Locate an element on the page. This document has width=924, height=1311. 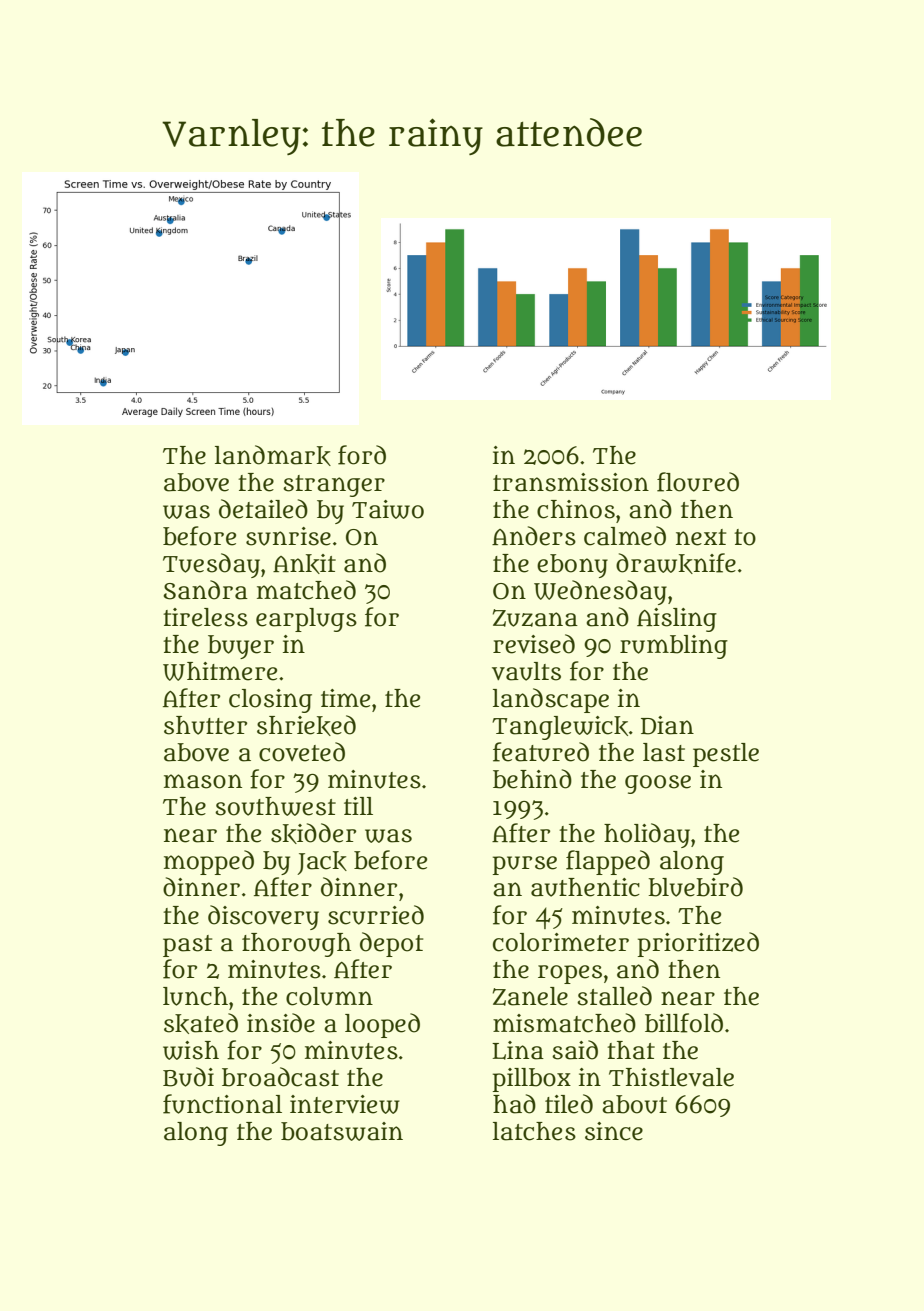
buyer is located at coordinates (241, 647).
